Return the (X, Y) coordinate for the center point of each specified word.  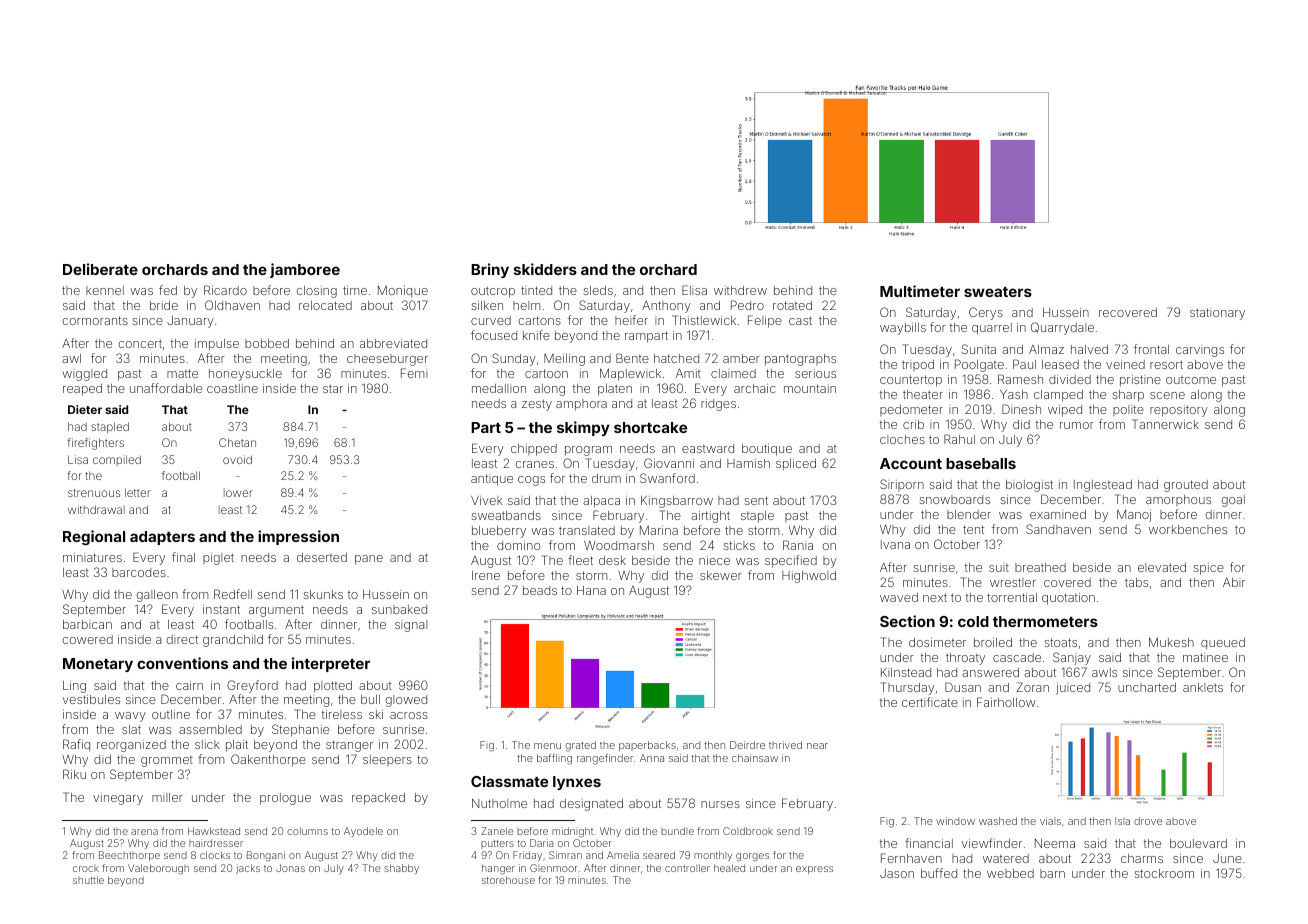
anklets (1203, 687)
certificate (930, 702)
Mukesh (1171, 642)
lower (238, 493)
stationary (1217, 314)
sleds (598, 290)
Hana (591, 590)
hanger (498, 869)
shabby (401, 869)
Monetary (98, 665)
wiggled (84, 375)
